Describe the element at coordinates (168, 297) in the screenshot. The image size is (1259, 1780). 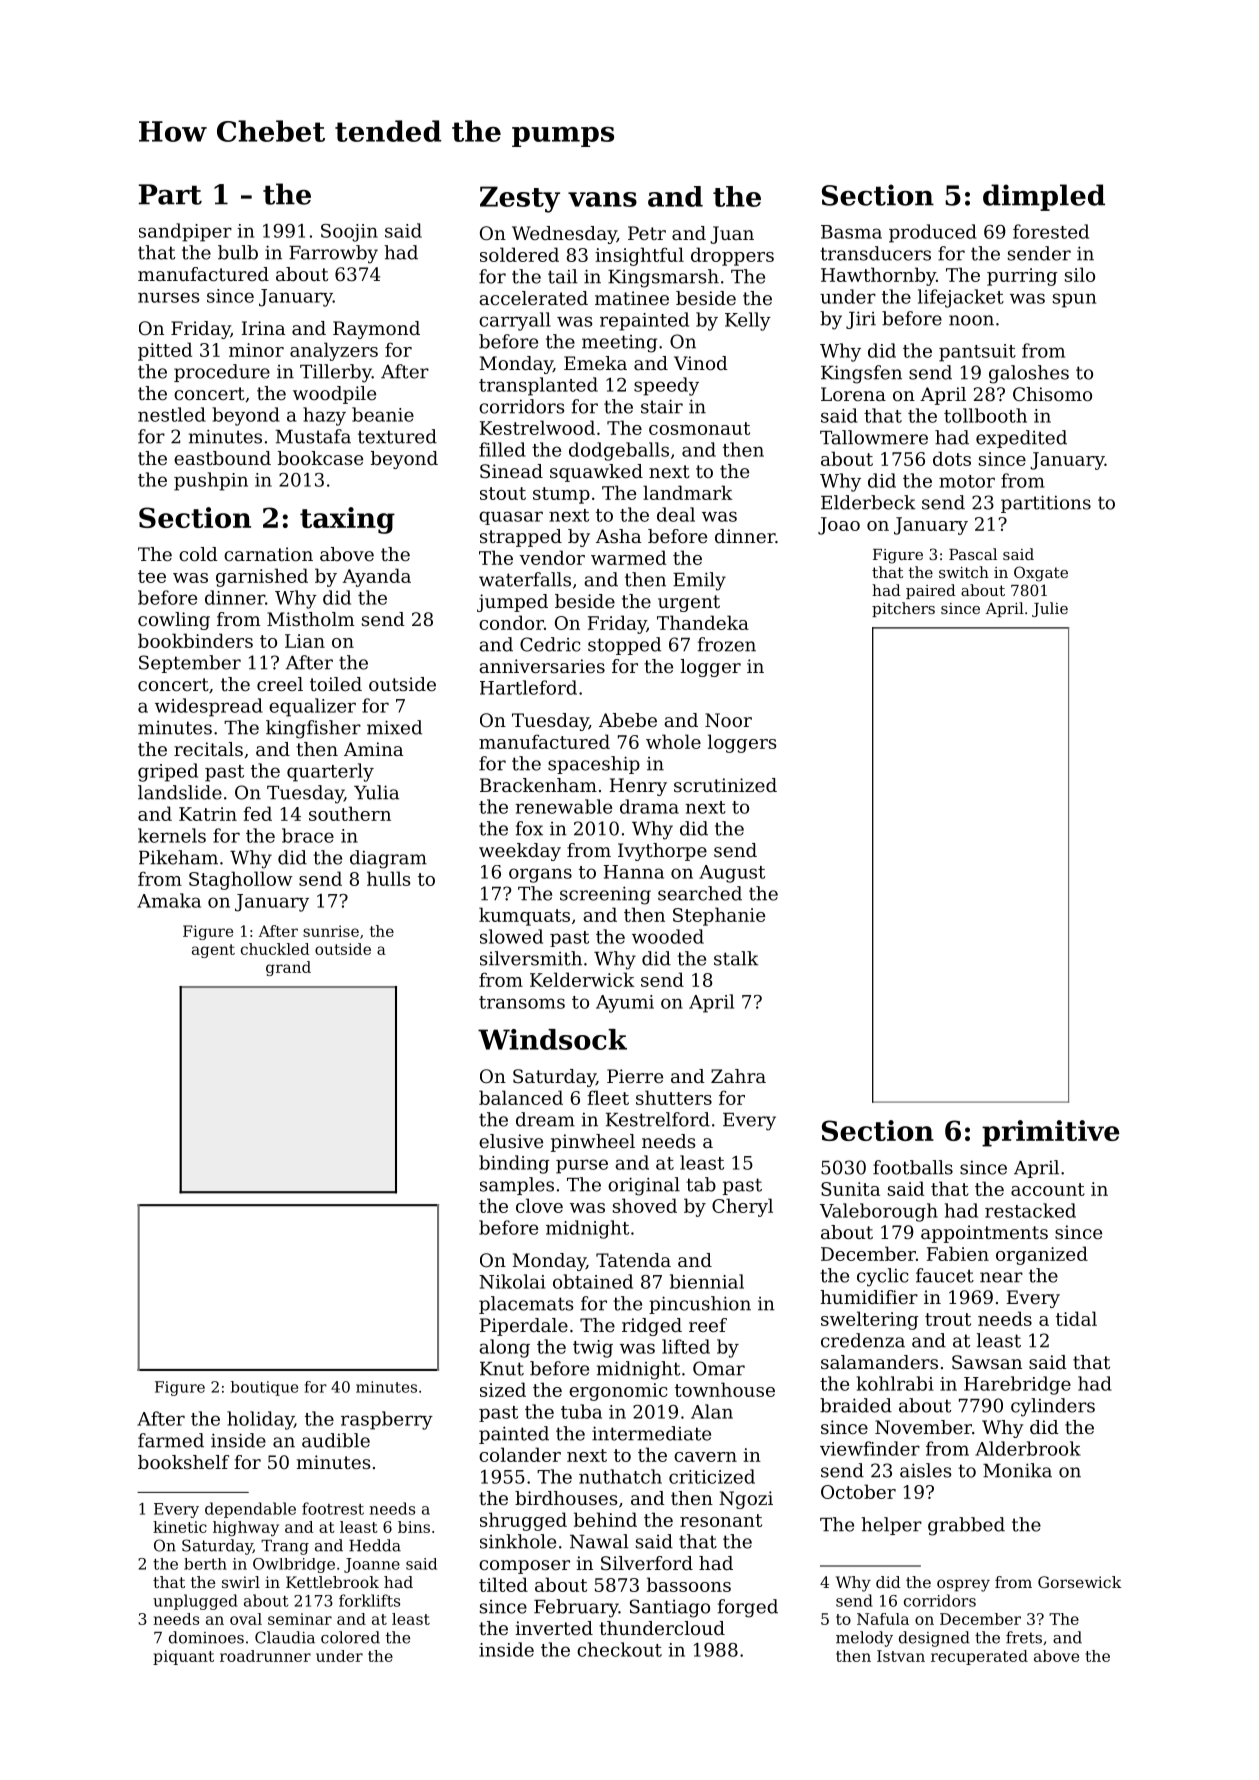
I see `nurses` at that location.
